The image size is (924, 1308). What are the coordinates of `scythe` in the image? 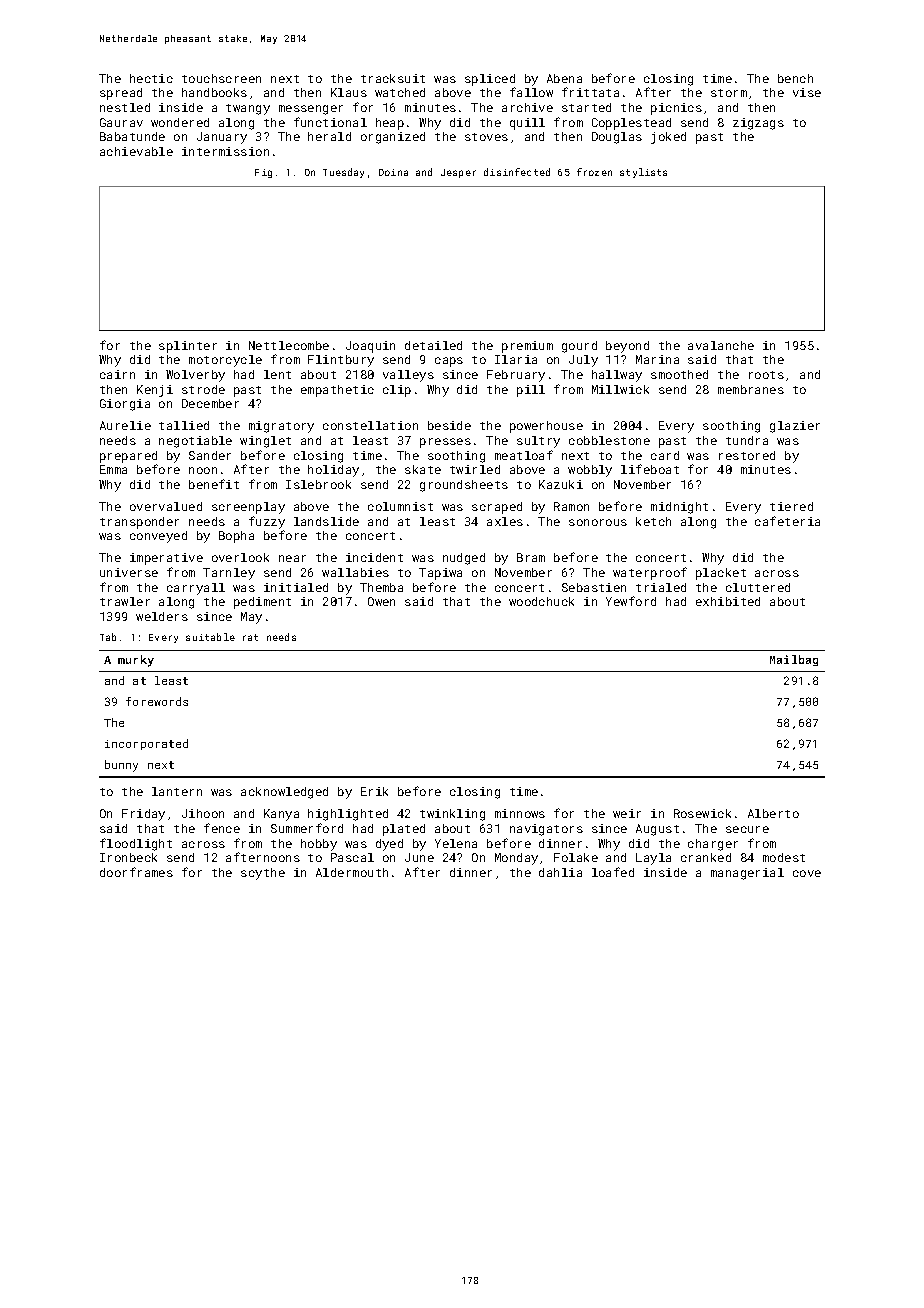 It's located at (263, 874).
